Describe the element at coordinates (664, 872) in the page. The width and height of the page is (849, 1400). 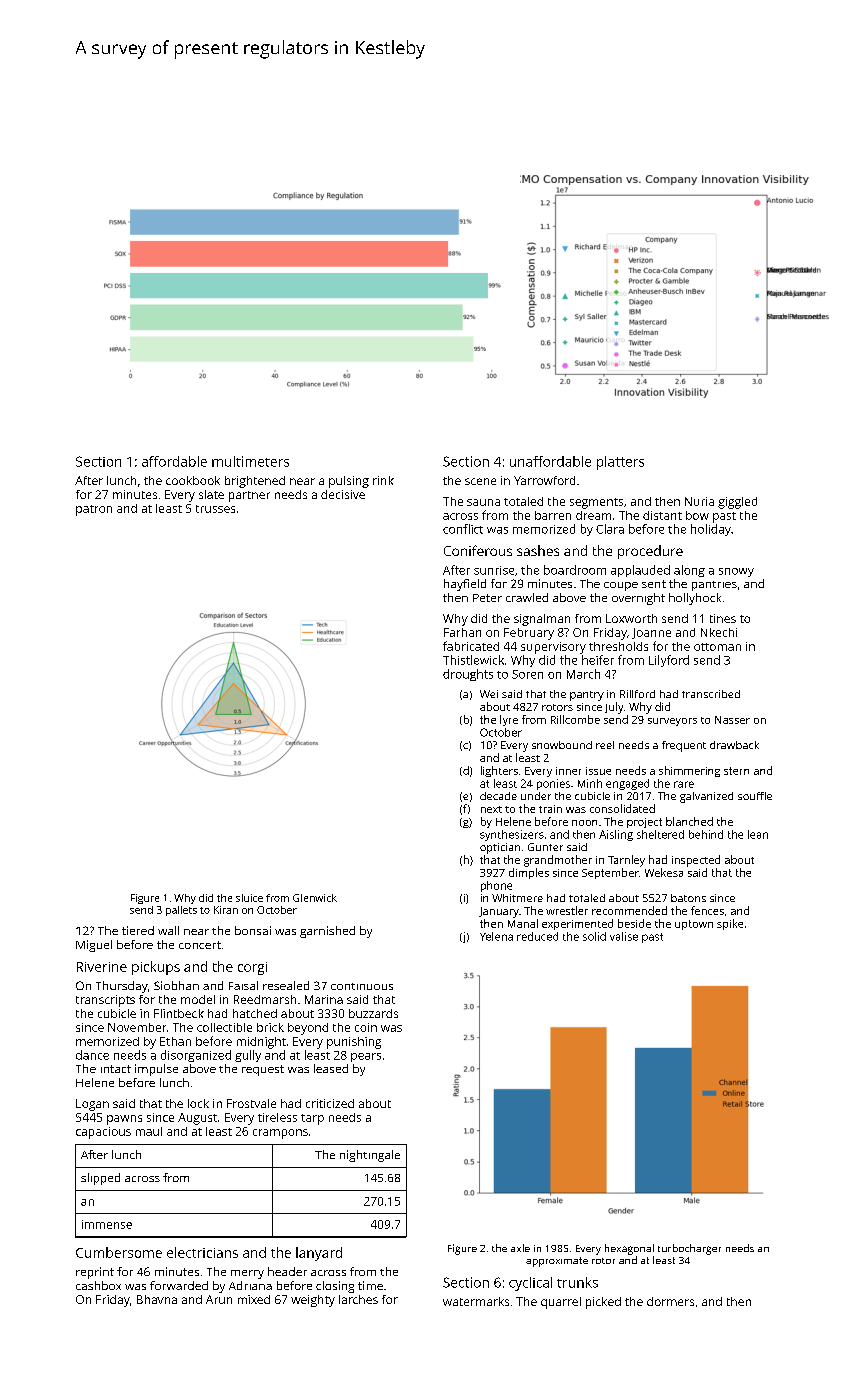
I see `Wekesa` at that location.
